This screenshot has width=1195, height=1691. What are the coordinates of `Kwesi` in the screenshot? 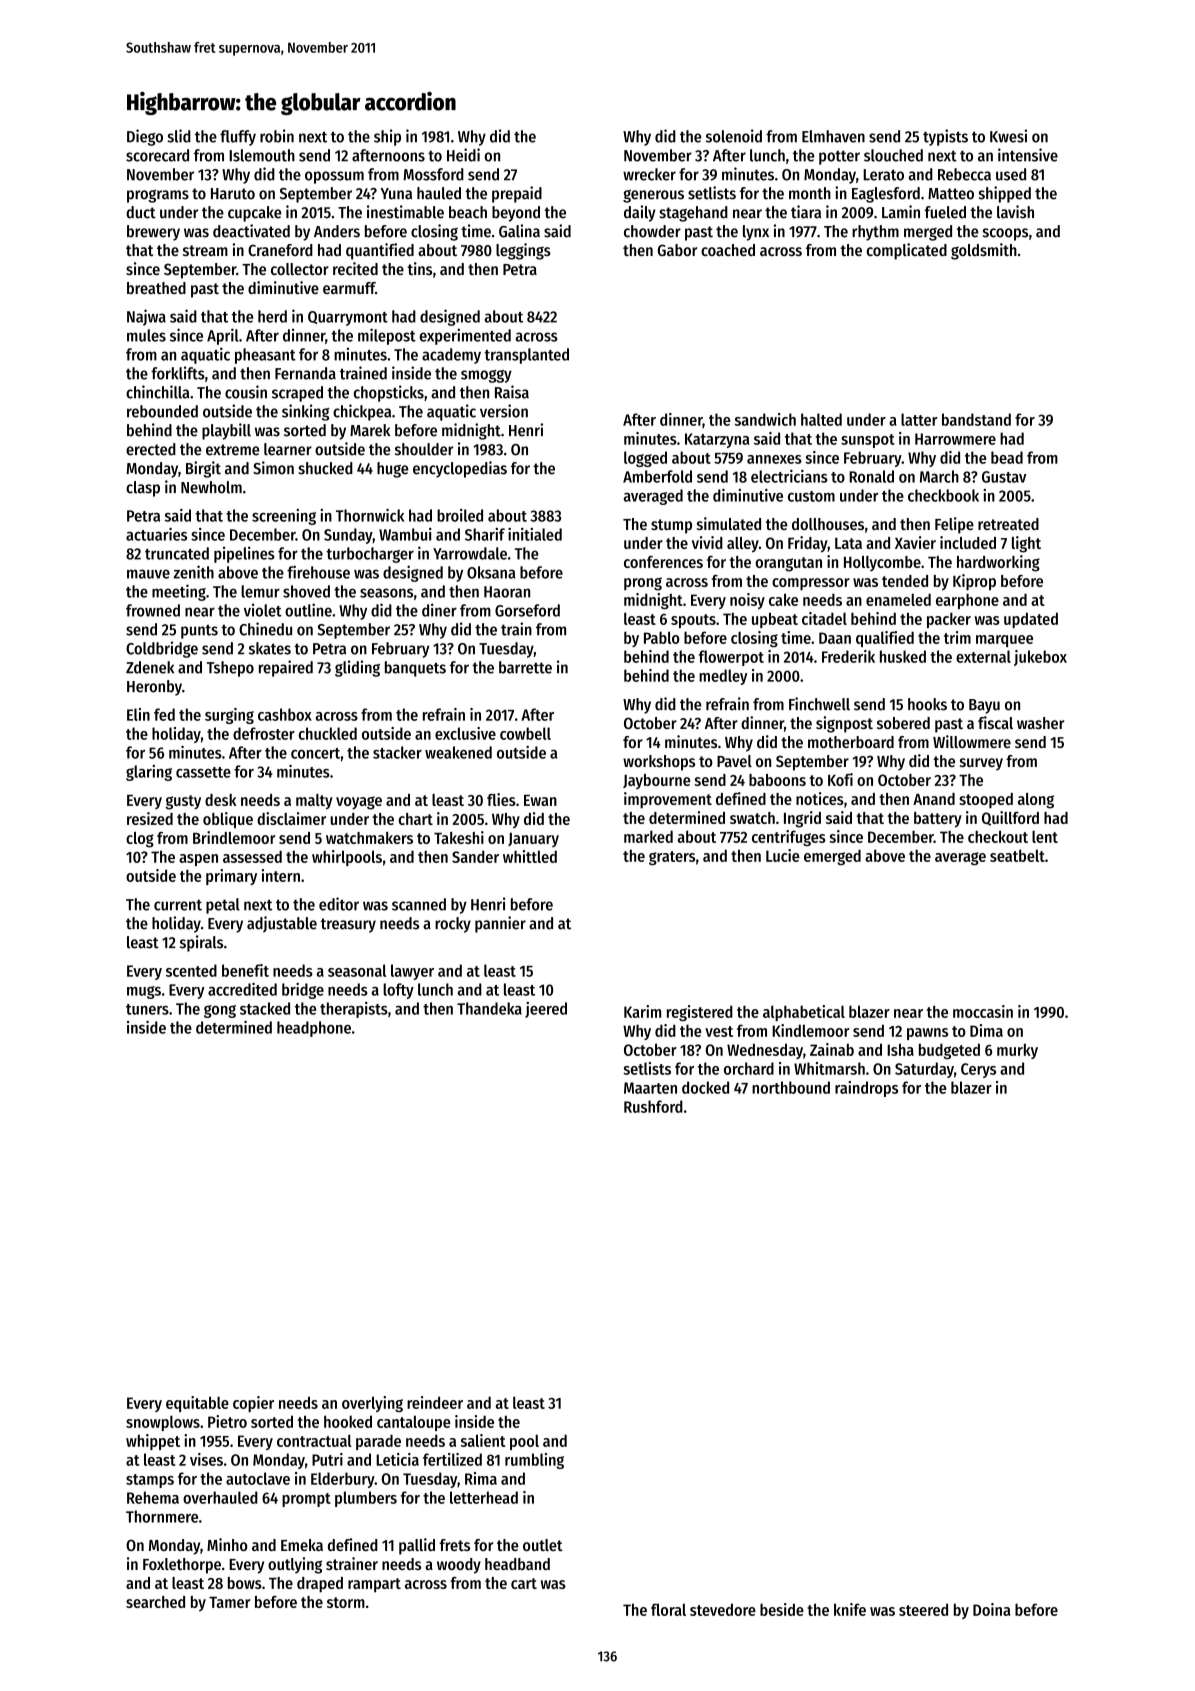 It's located at (1008, 136).
